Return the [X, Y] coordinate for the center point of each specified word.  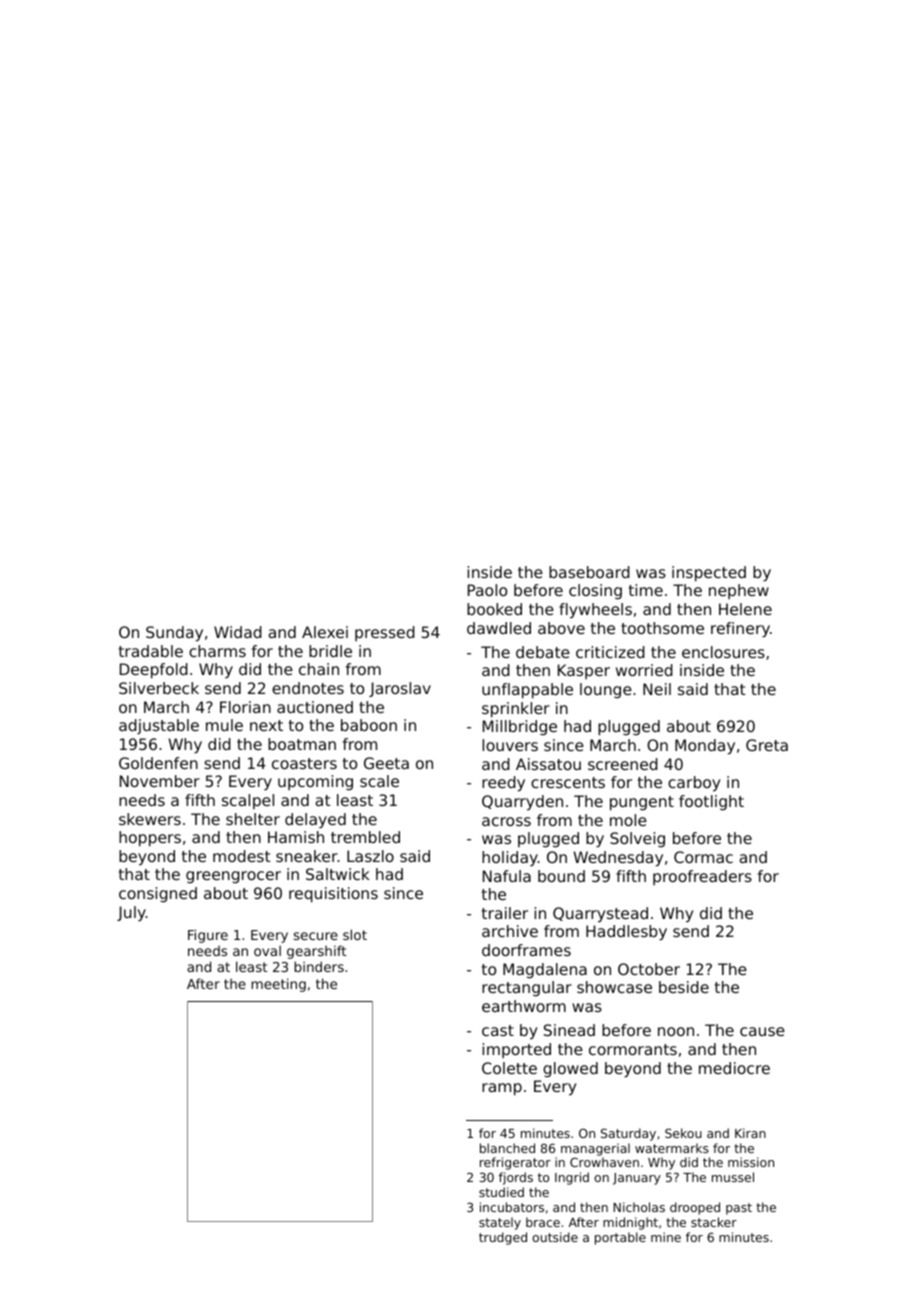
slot [355, 934]
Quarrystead [600, 915]
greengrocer [233, 877]
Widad [238, 632]
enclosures [723, 652]
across [506, 821]
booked [494, 609]
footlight [711, 802]
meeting [278, 985]
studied [501, 1192]
